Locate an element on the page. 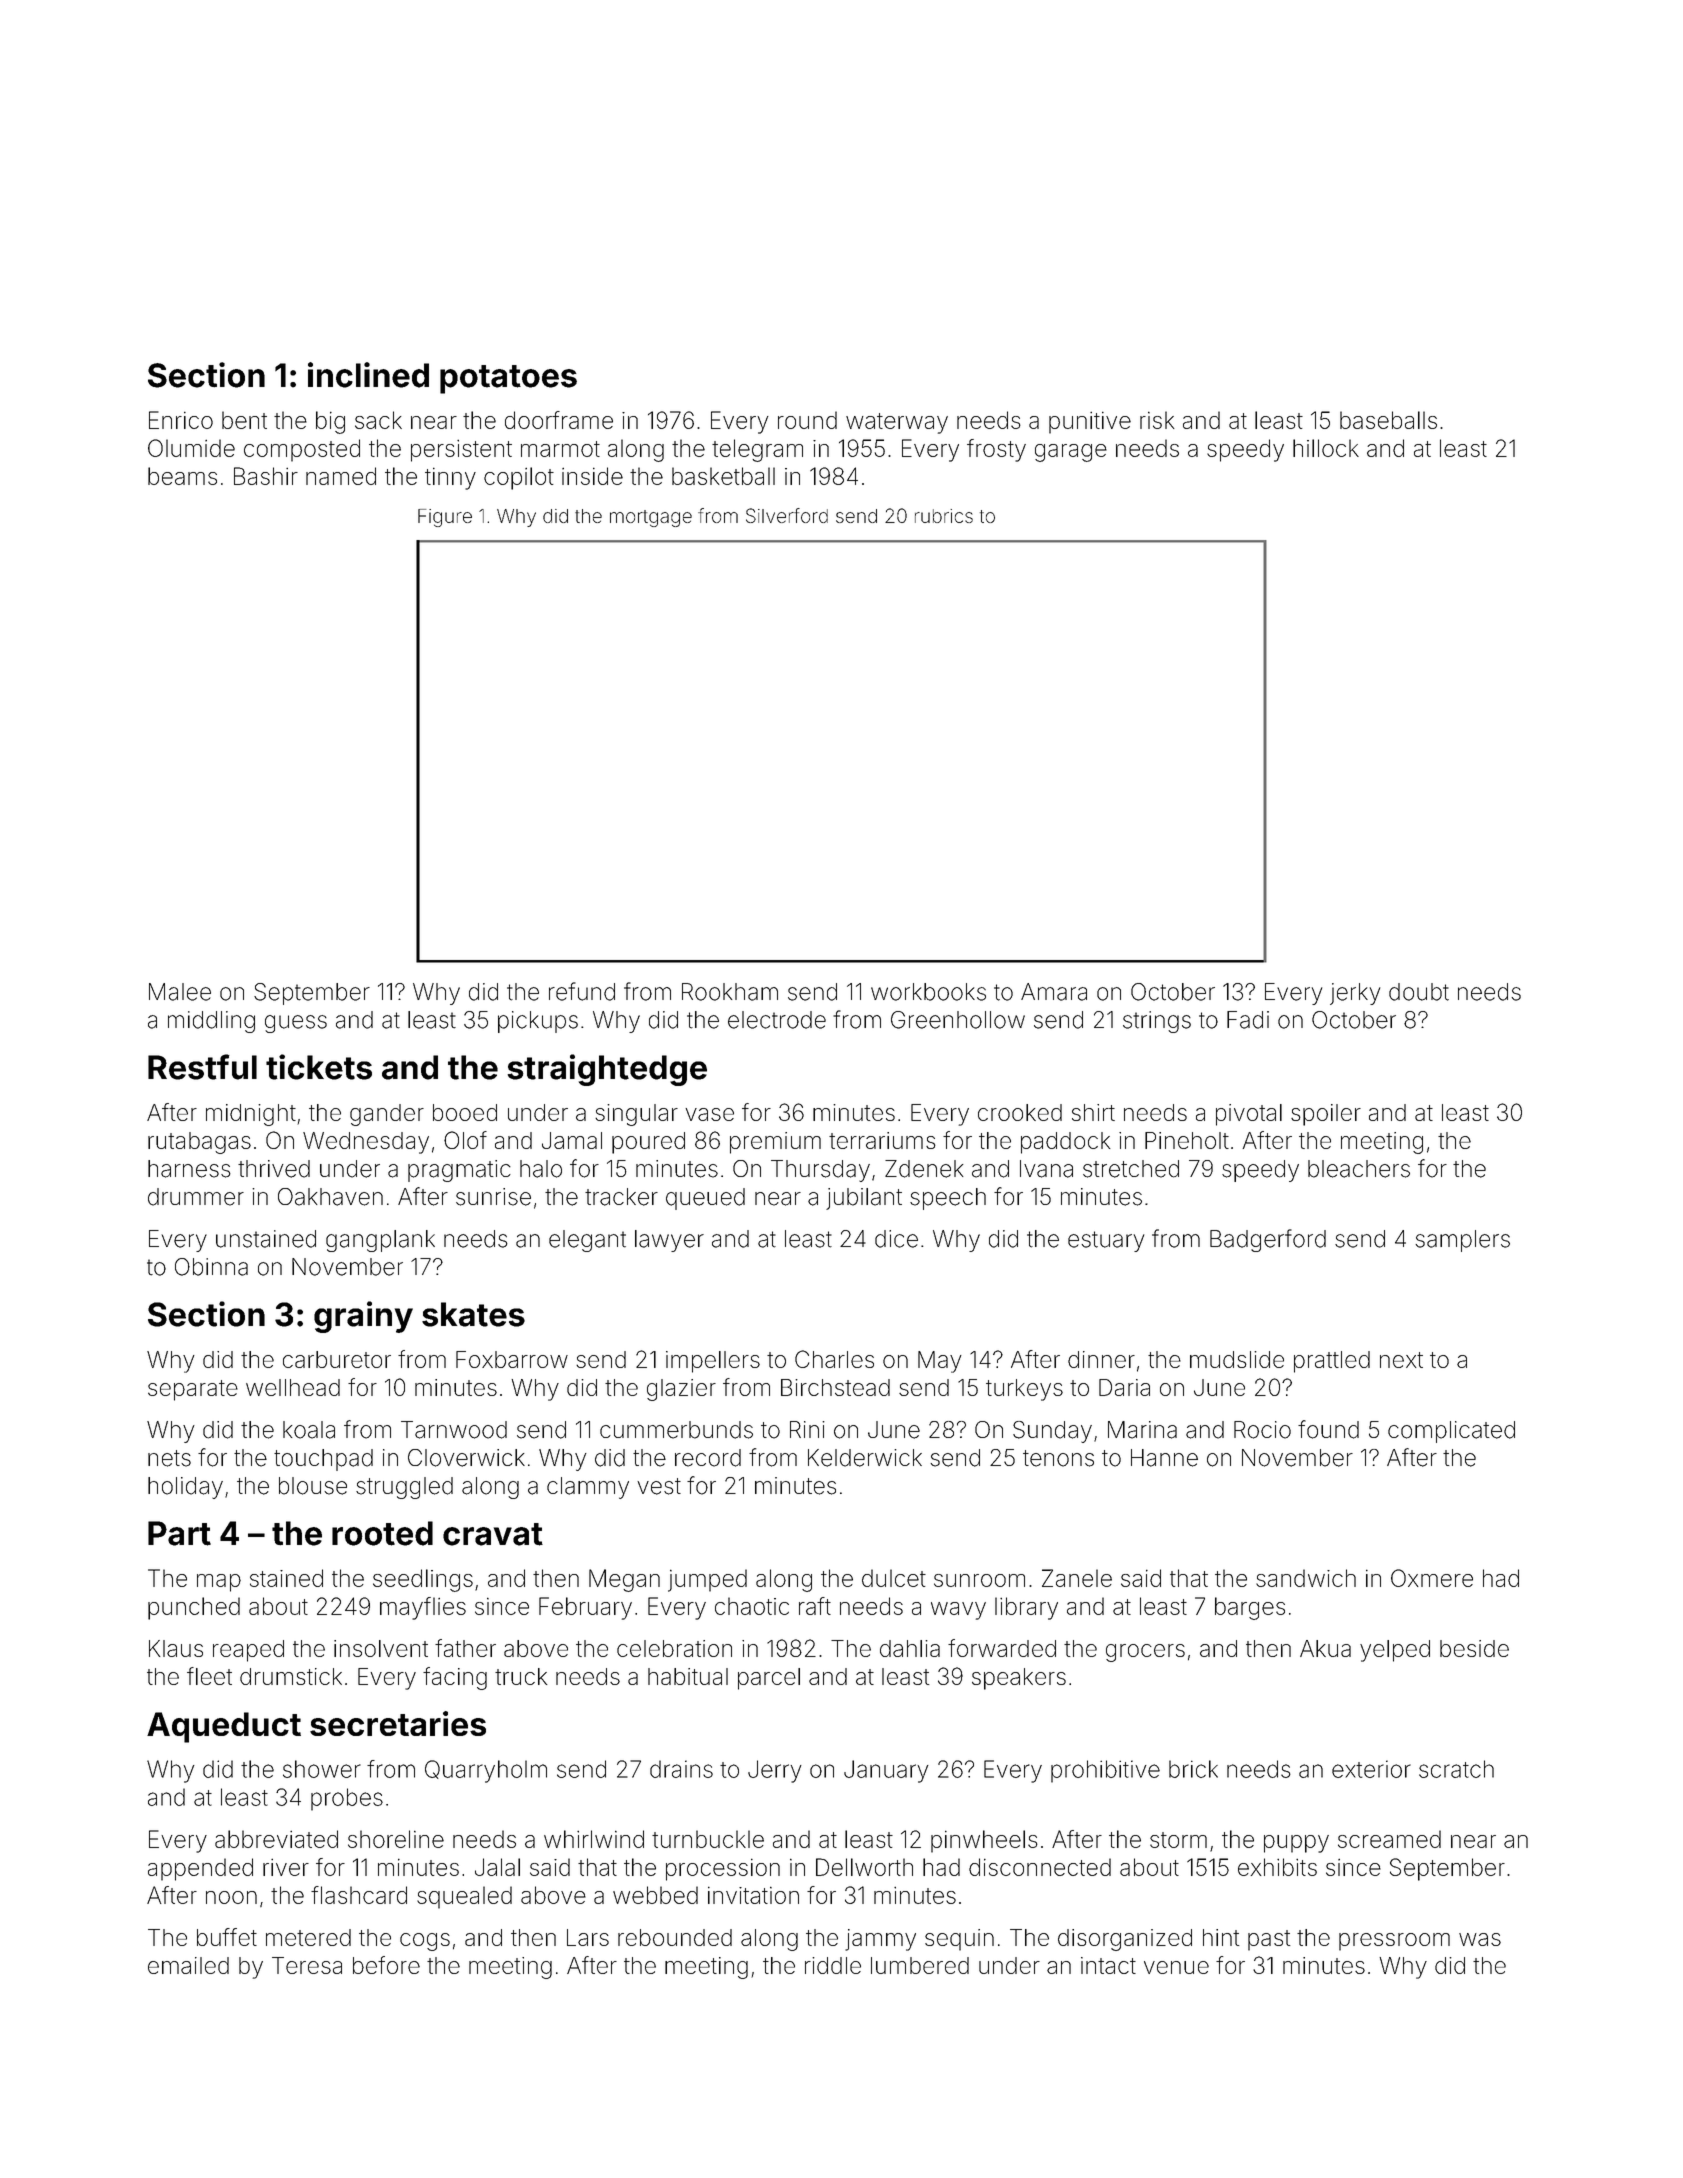 Image resolution: width=1683 pixels, height=2178 pixels. garage is located at coordinates (1071, 453).
